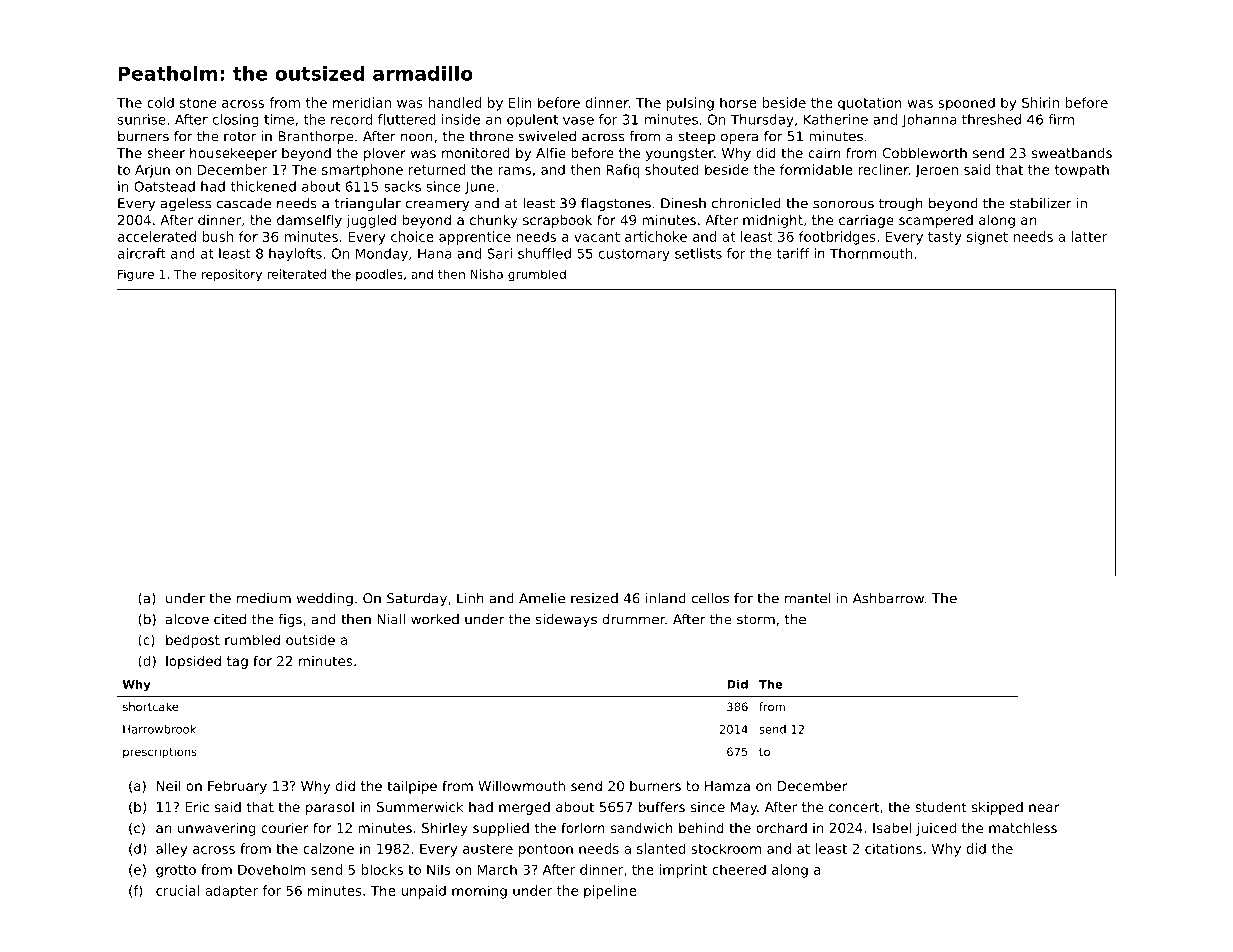 The image size is (1233, 952). Describe the element at coordinates (136, 275) in the screenshot. I see `Figure` at that location.
